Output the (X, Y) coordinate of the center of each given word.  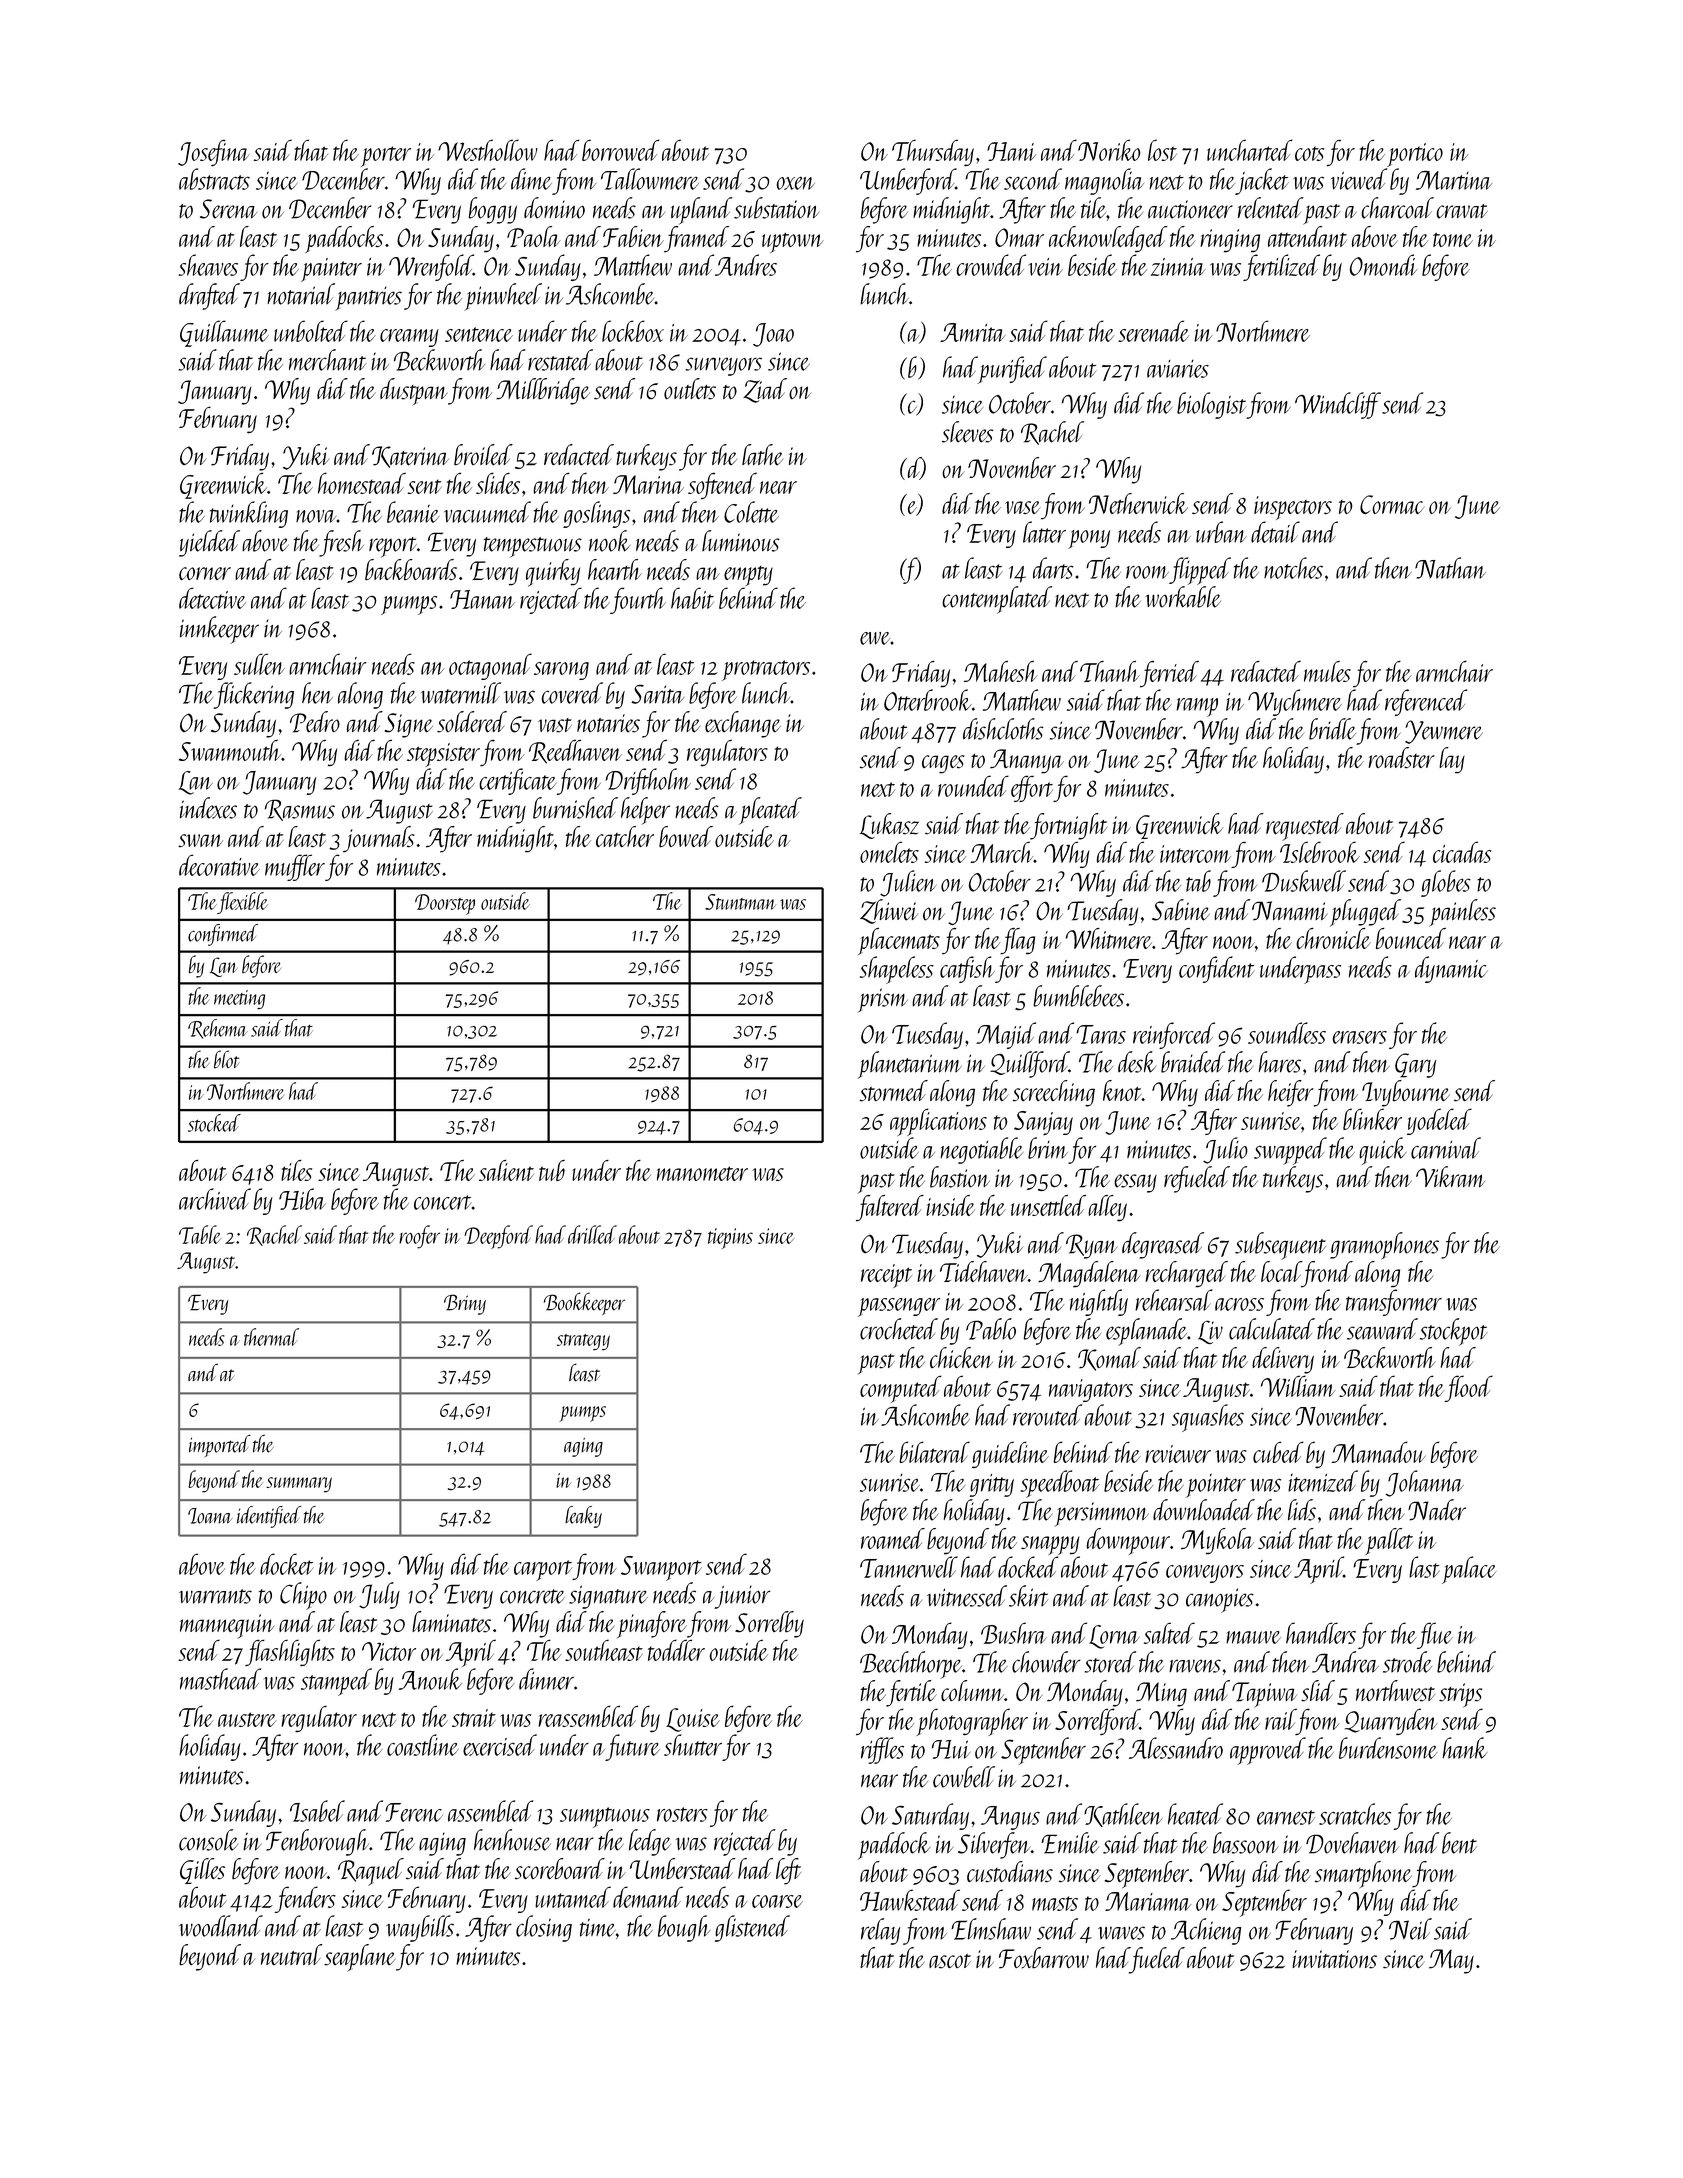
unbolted (311, 331)
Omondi (1383, 265)
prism (883, 1000)
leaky (583, 1517)
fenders (305, 1899)
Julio (1225, 1150)
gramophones (1384, 1246)
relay (880, 1931)
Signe (408, 725)
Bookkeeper (584, 1303)
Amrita (972, 332)
